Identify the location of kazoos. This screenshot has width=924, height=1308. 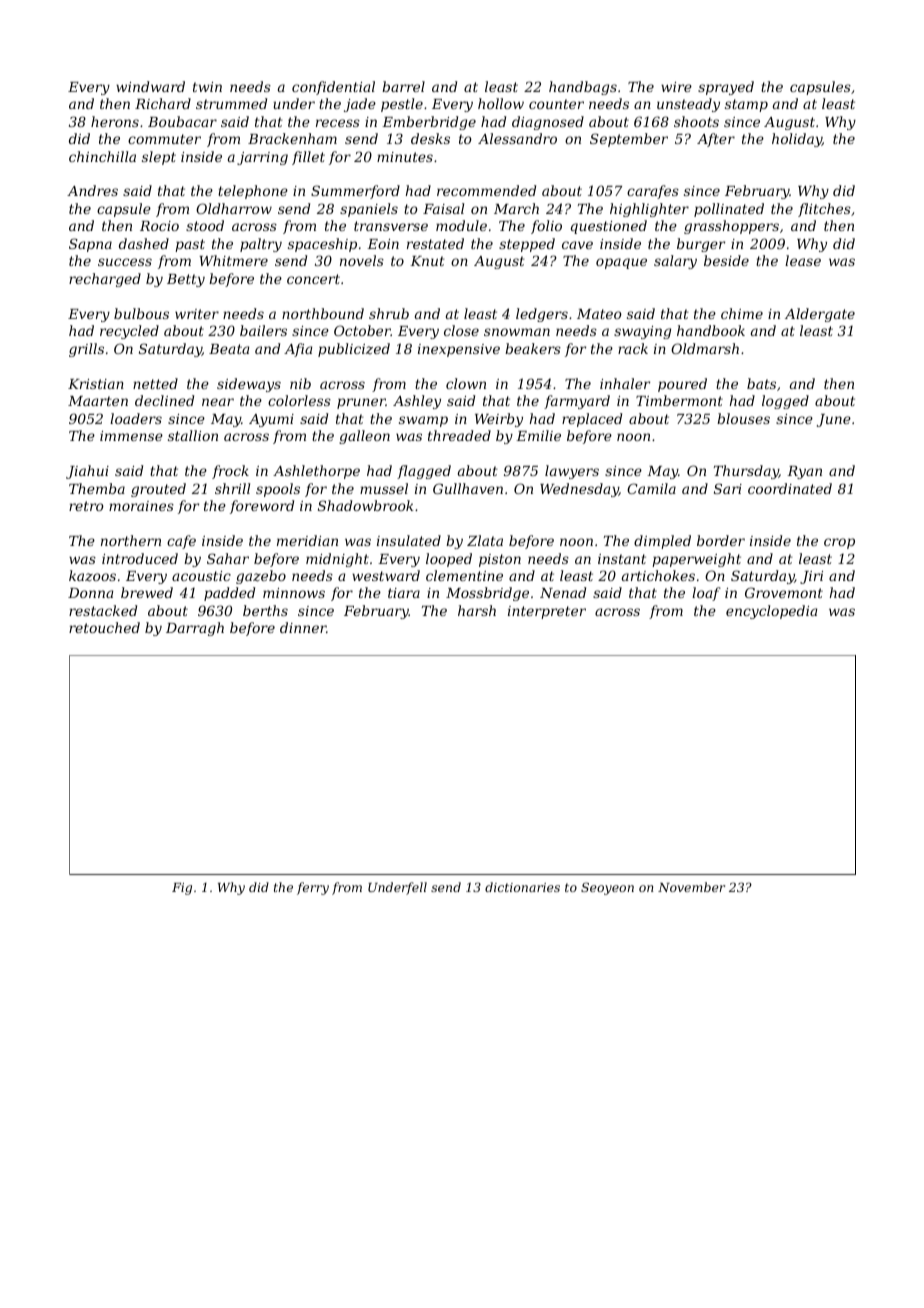
(92, 576).
